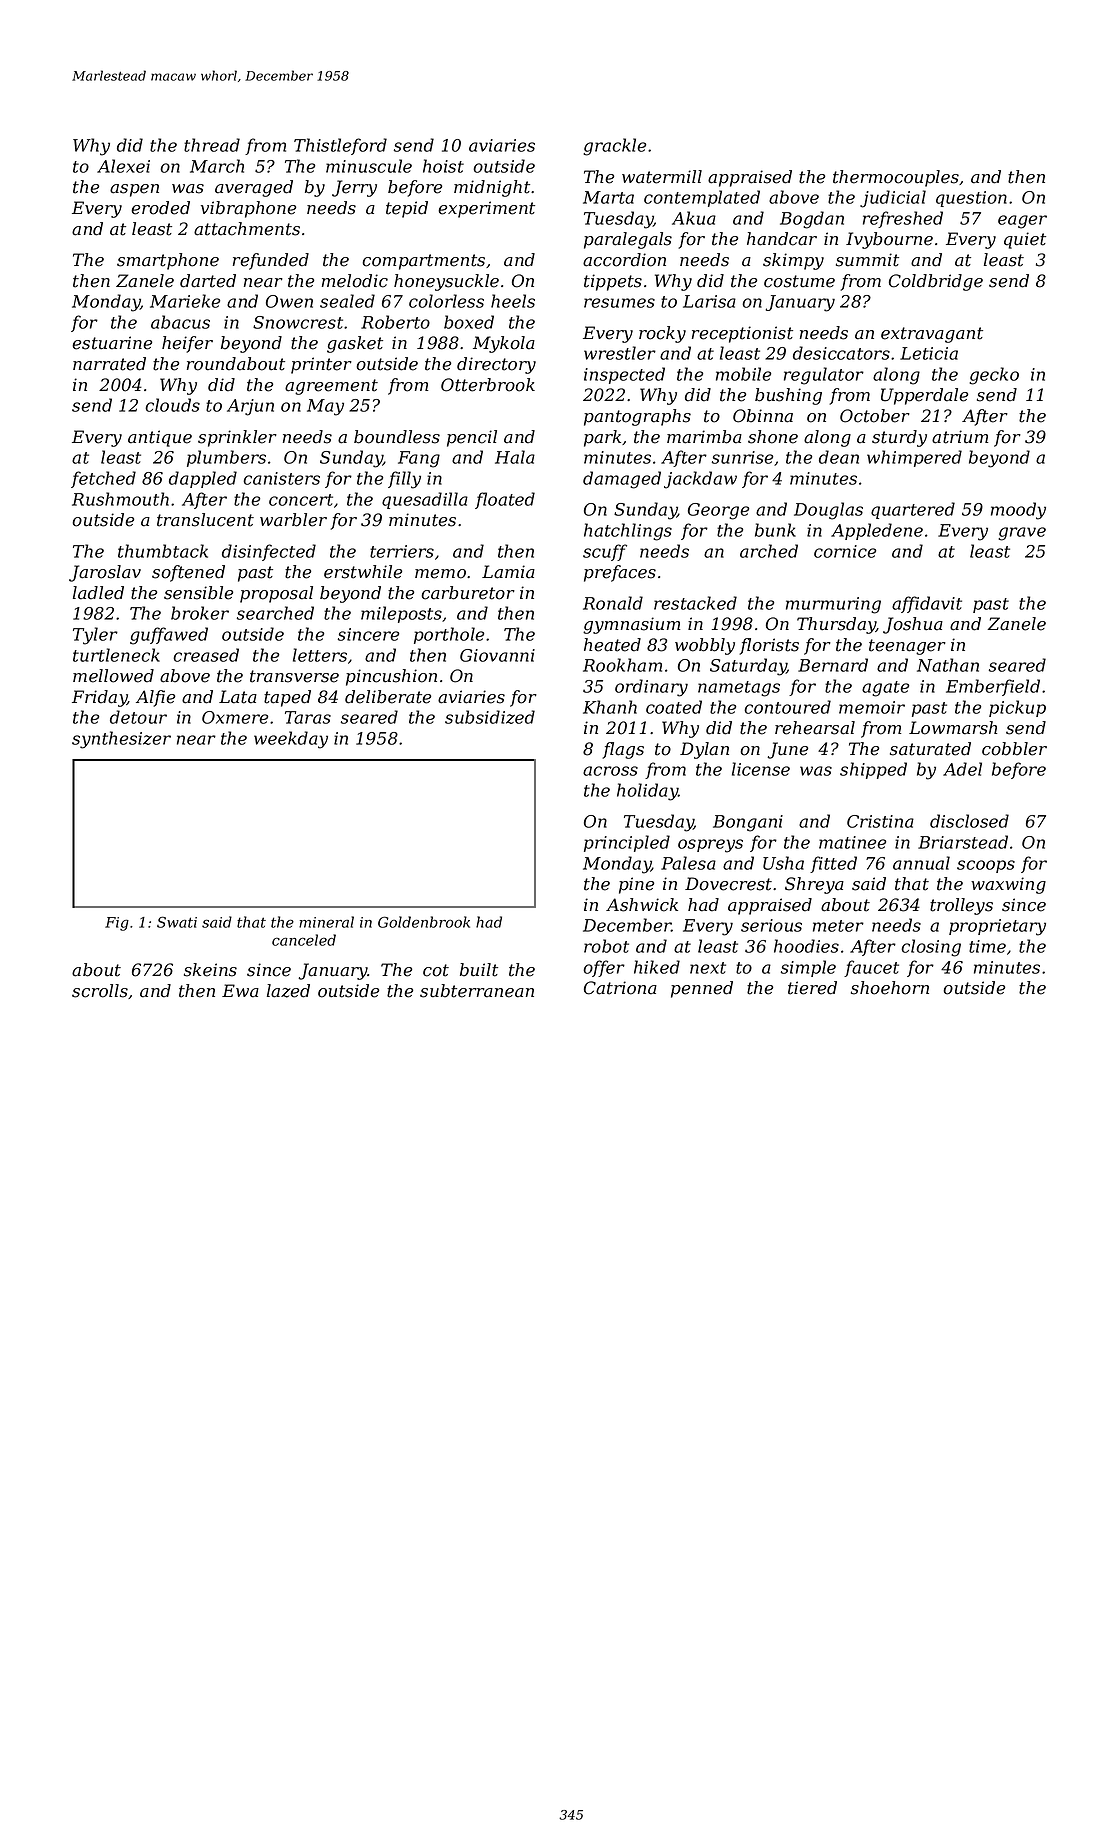 The image size is (1119, 1843). I want to click on antique, so click(160, 438).
